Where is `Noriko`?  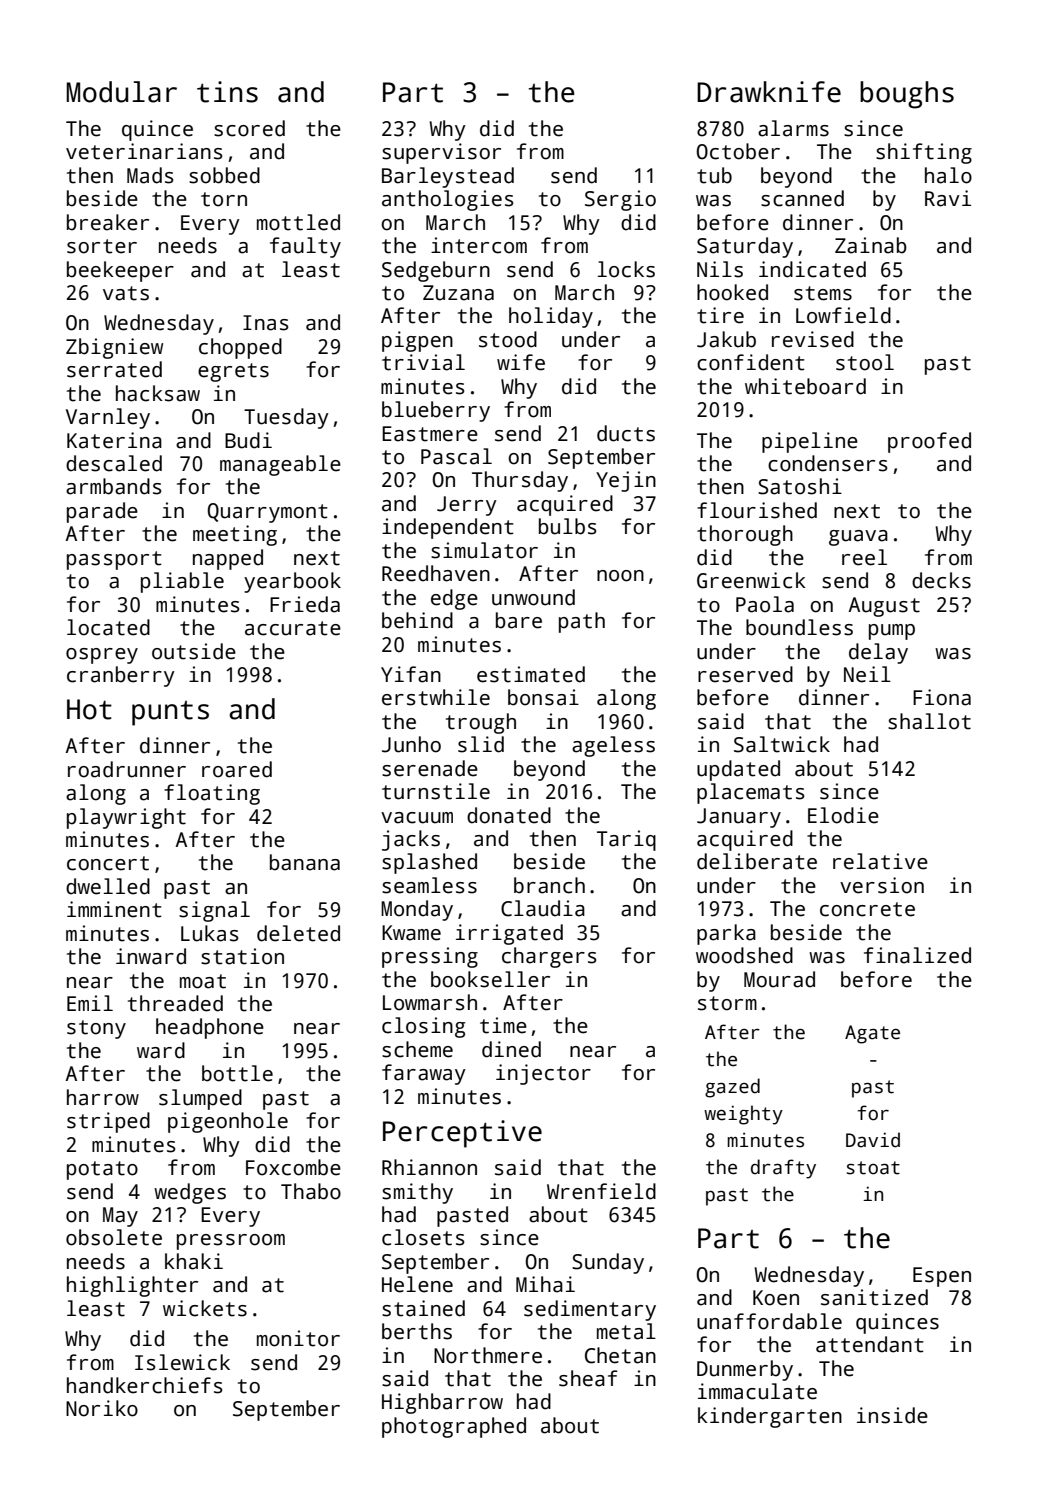 Noriko is located at coordinates (102, 1408).
